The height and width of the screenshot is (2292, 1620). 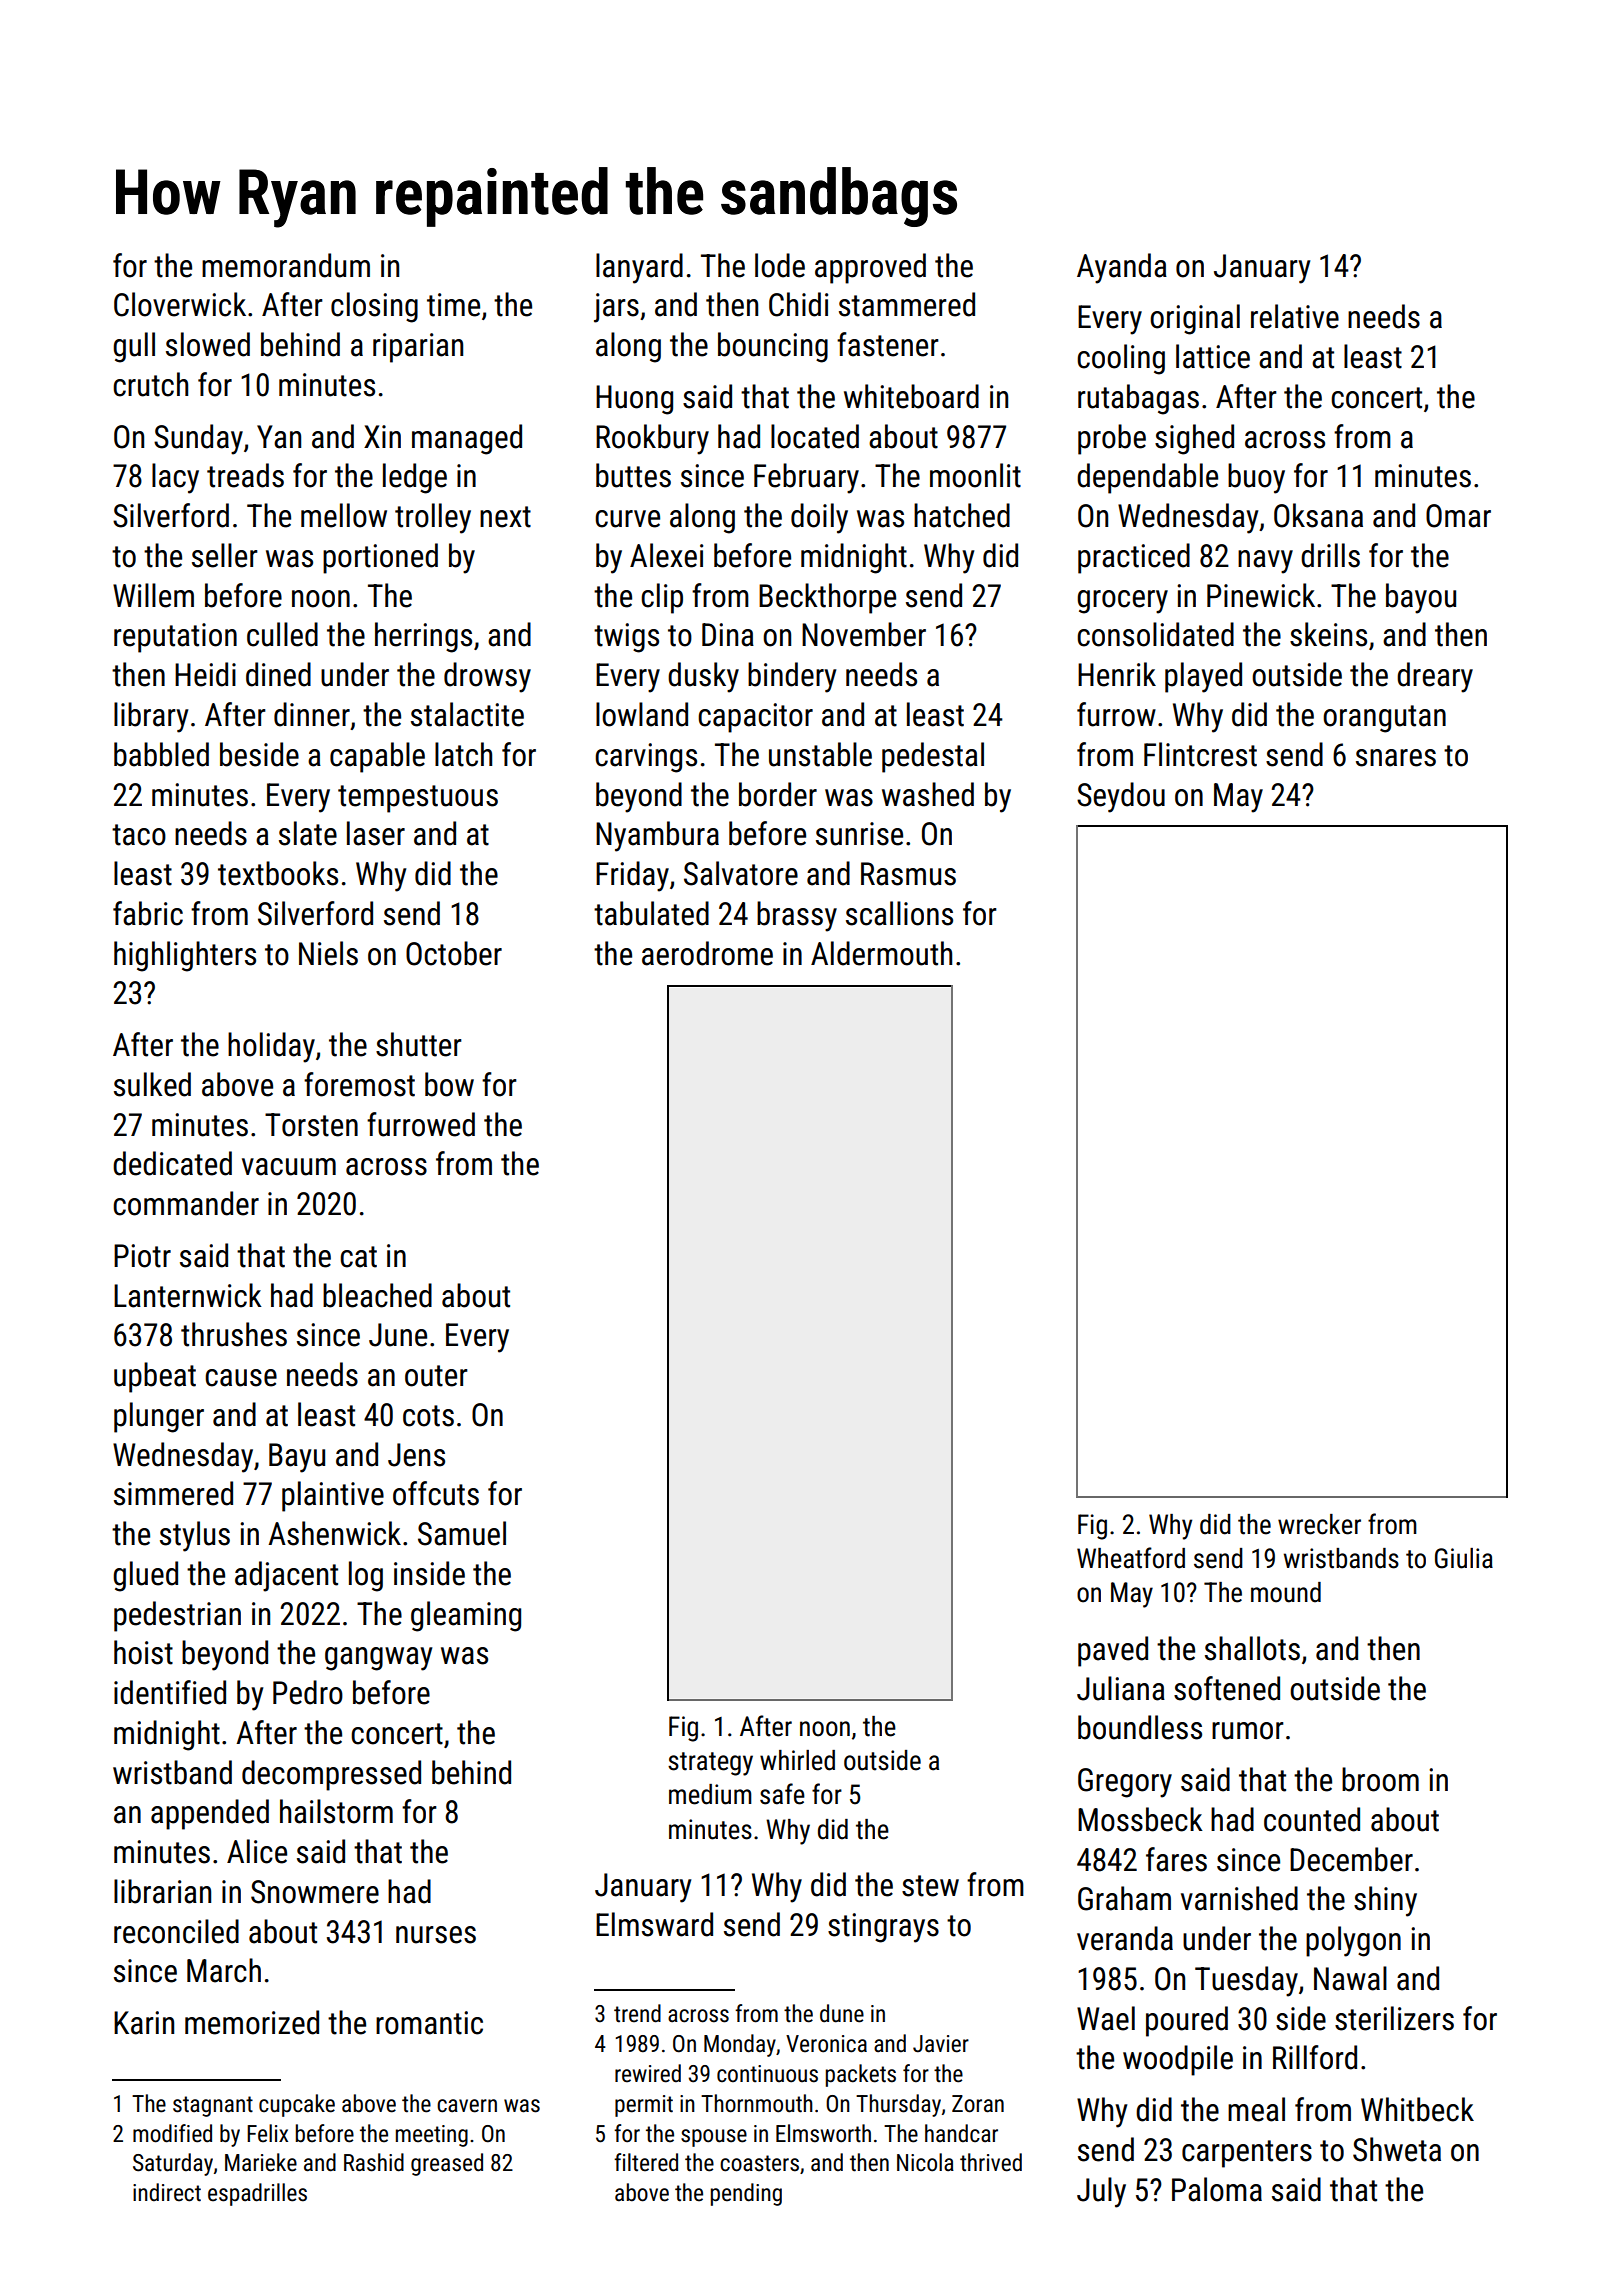 What do you see at coordinates (651, 913) in the screenshot?
I see `tabulated` at bounding box center [651, 913].
